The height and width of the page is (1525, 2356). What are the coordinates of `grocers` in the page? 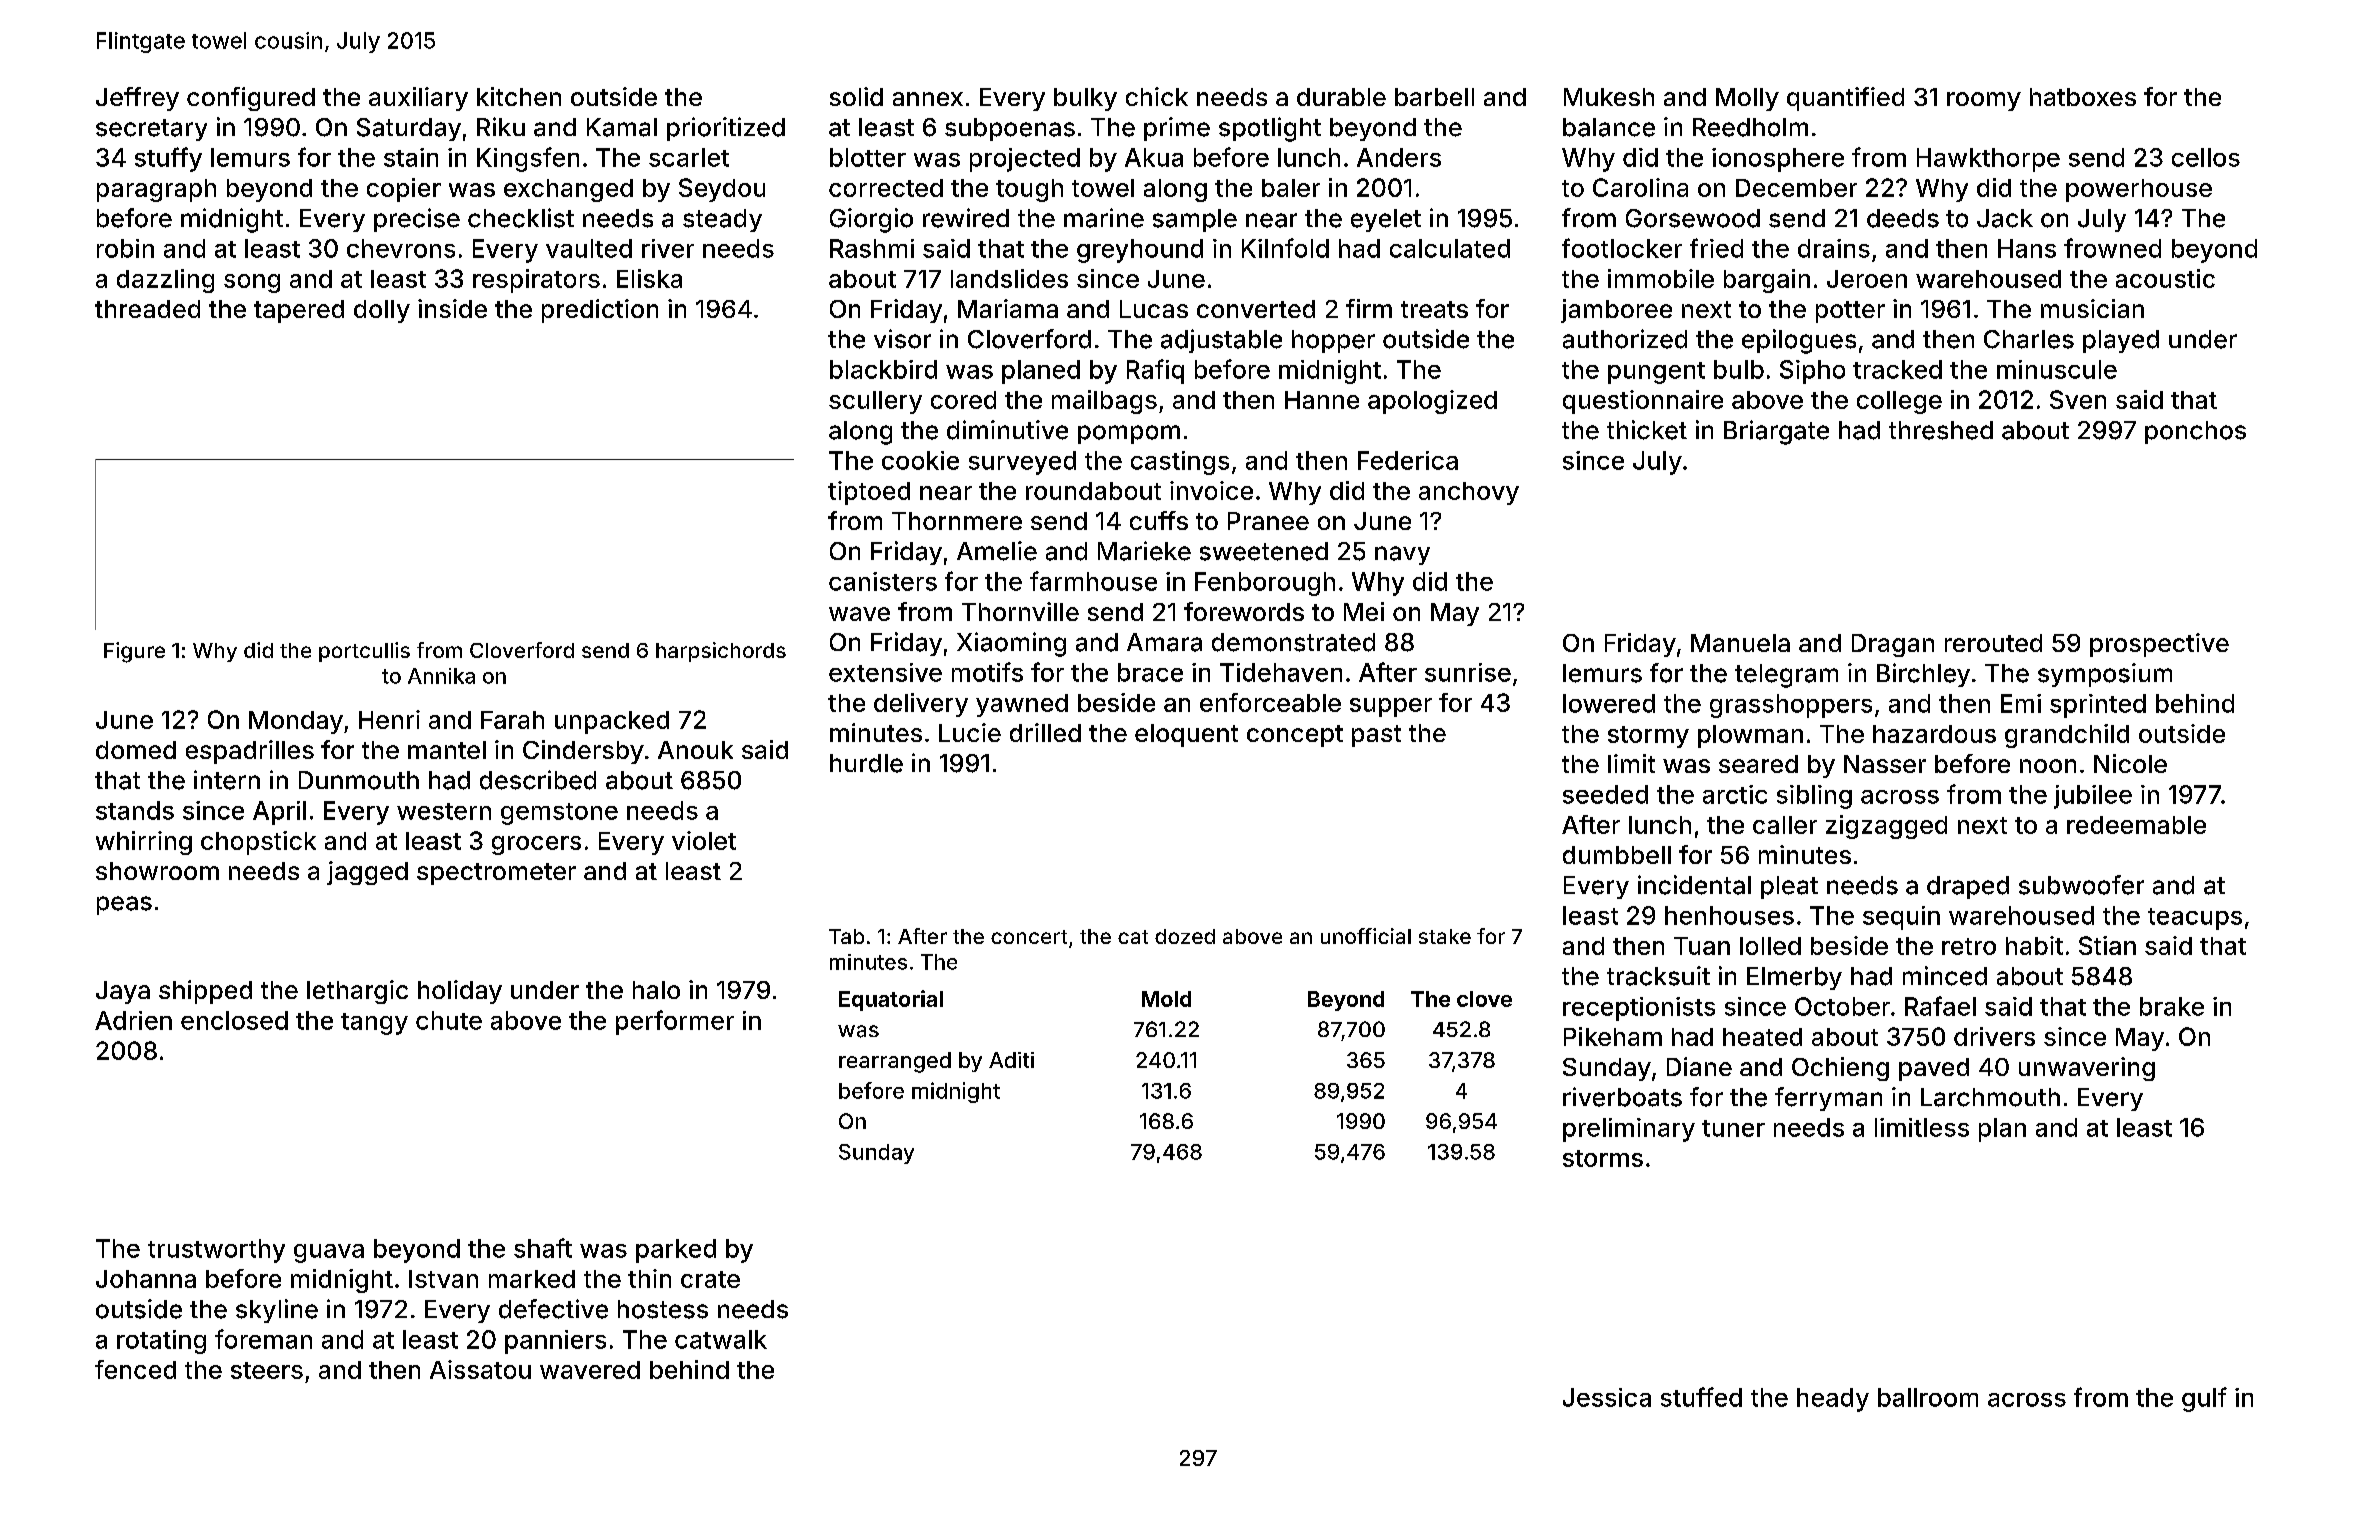 It's located at (536, 845).
